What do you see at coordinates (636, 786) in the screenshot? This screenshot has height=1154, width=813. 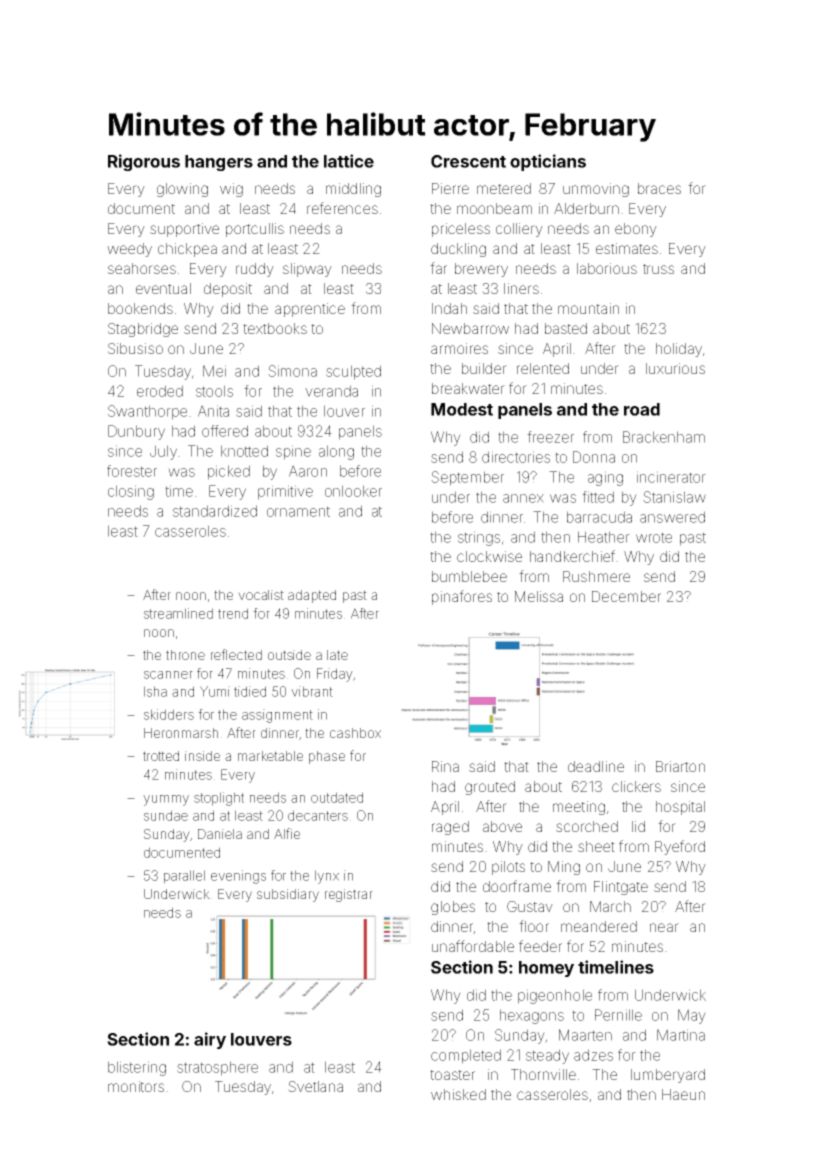 I see `clickers` at bounding box center [636, 786].
